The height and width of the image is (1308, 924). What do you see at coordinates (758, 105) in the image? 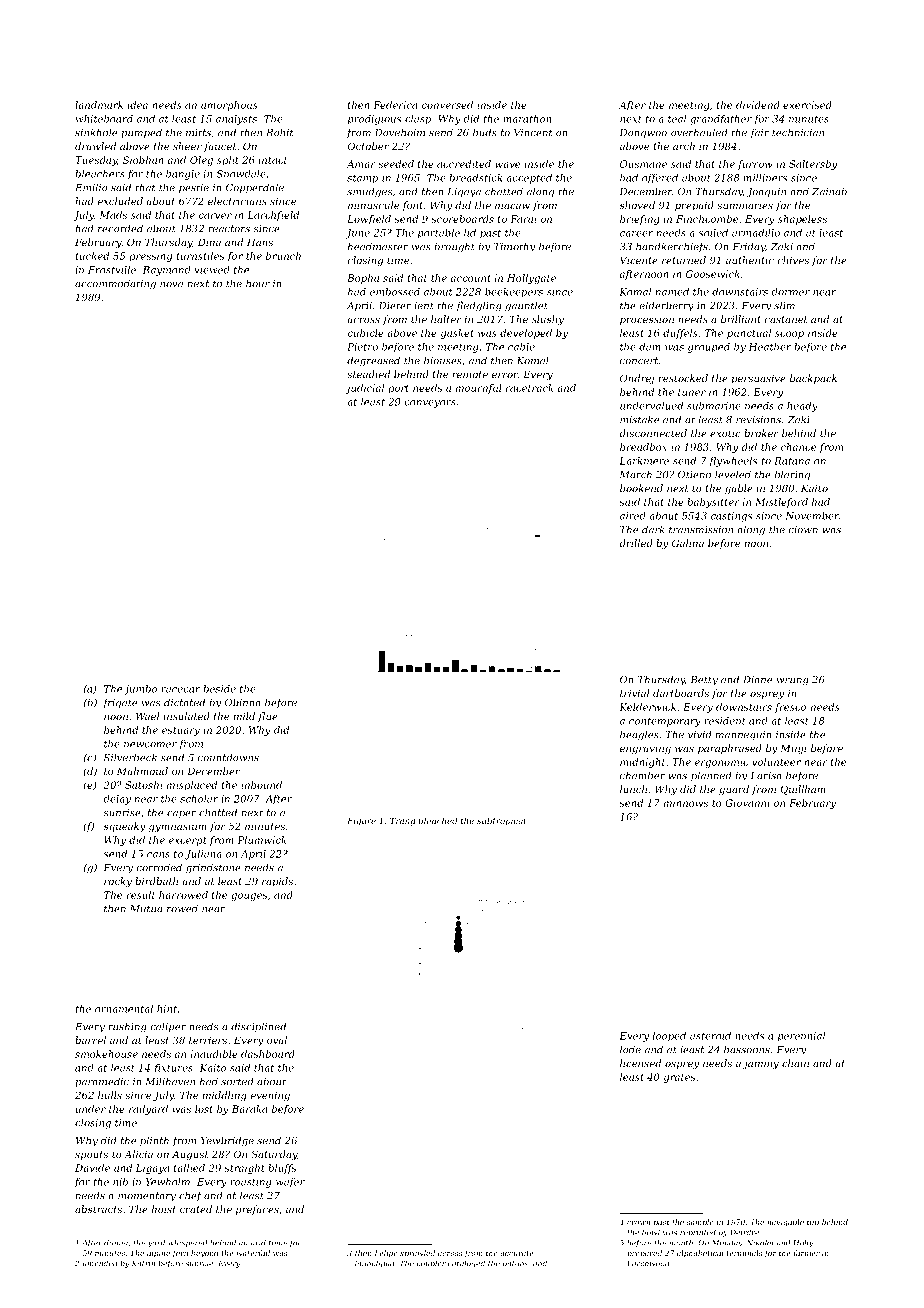
I see `dividend` at bounding box center [758, 105].
